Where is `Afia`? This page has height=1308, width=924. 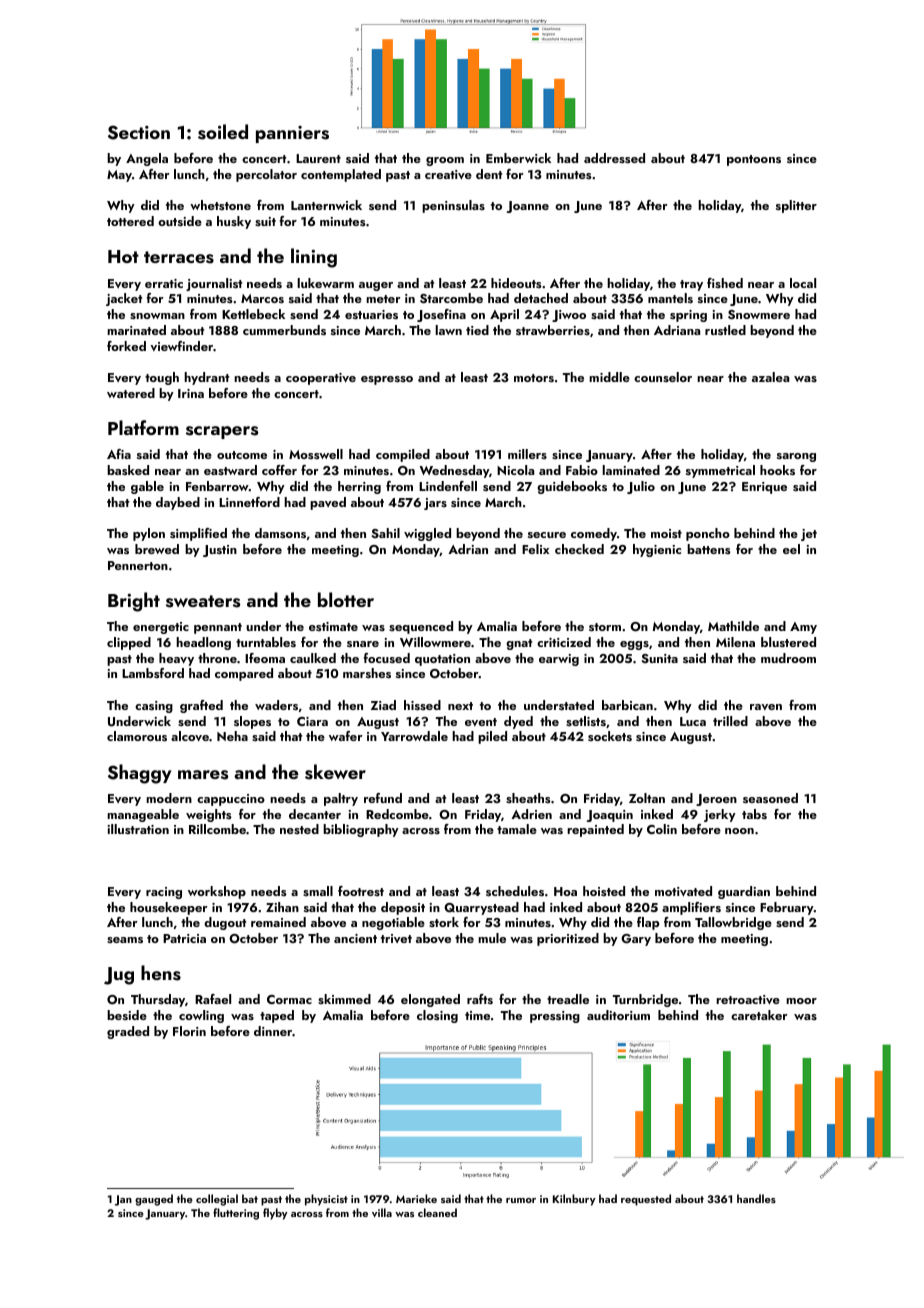
Afia is located at coordinates (119, 454).
